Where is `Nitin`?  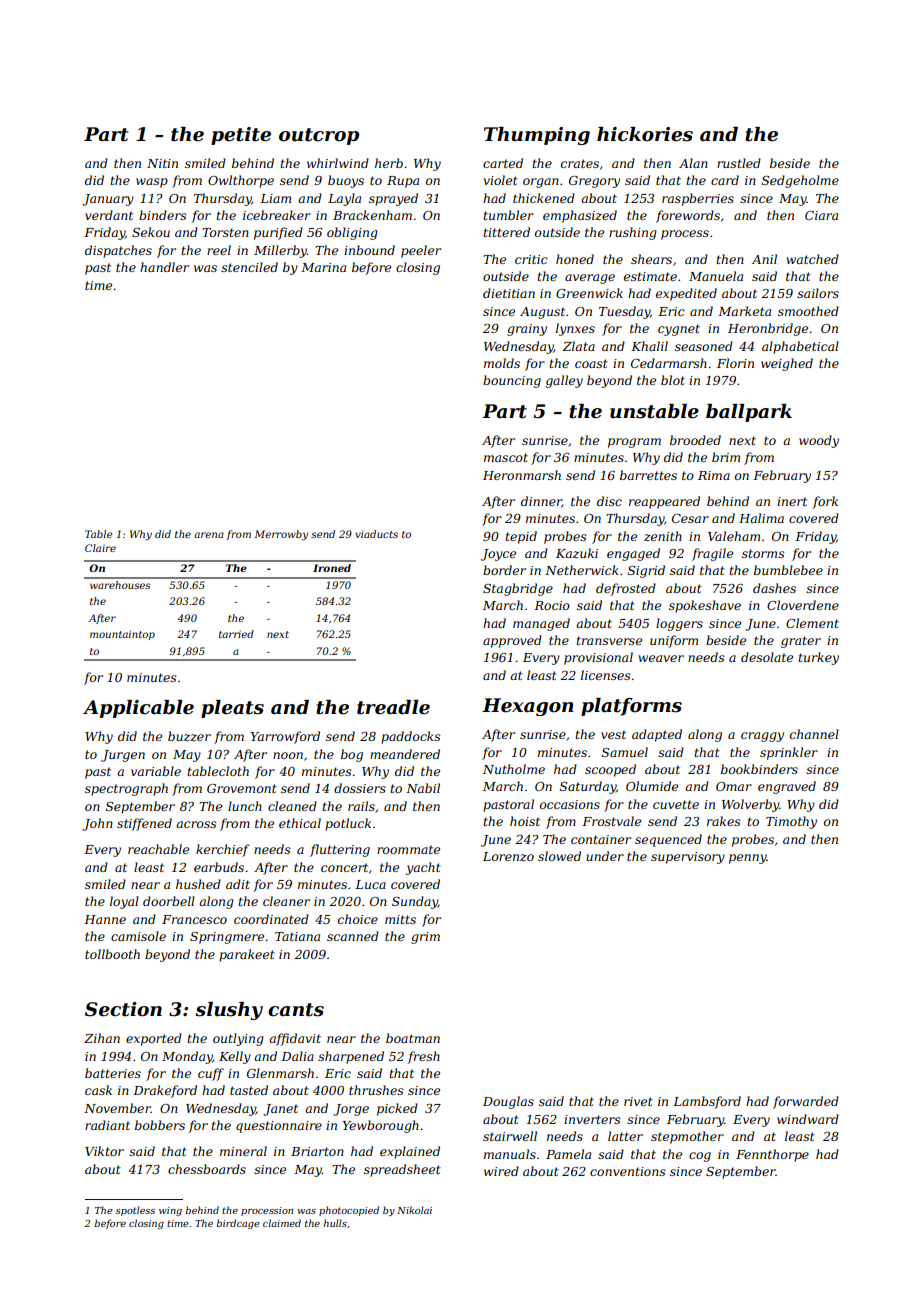 Nitin is located at coordinates (162, 163).
